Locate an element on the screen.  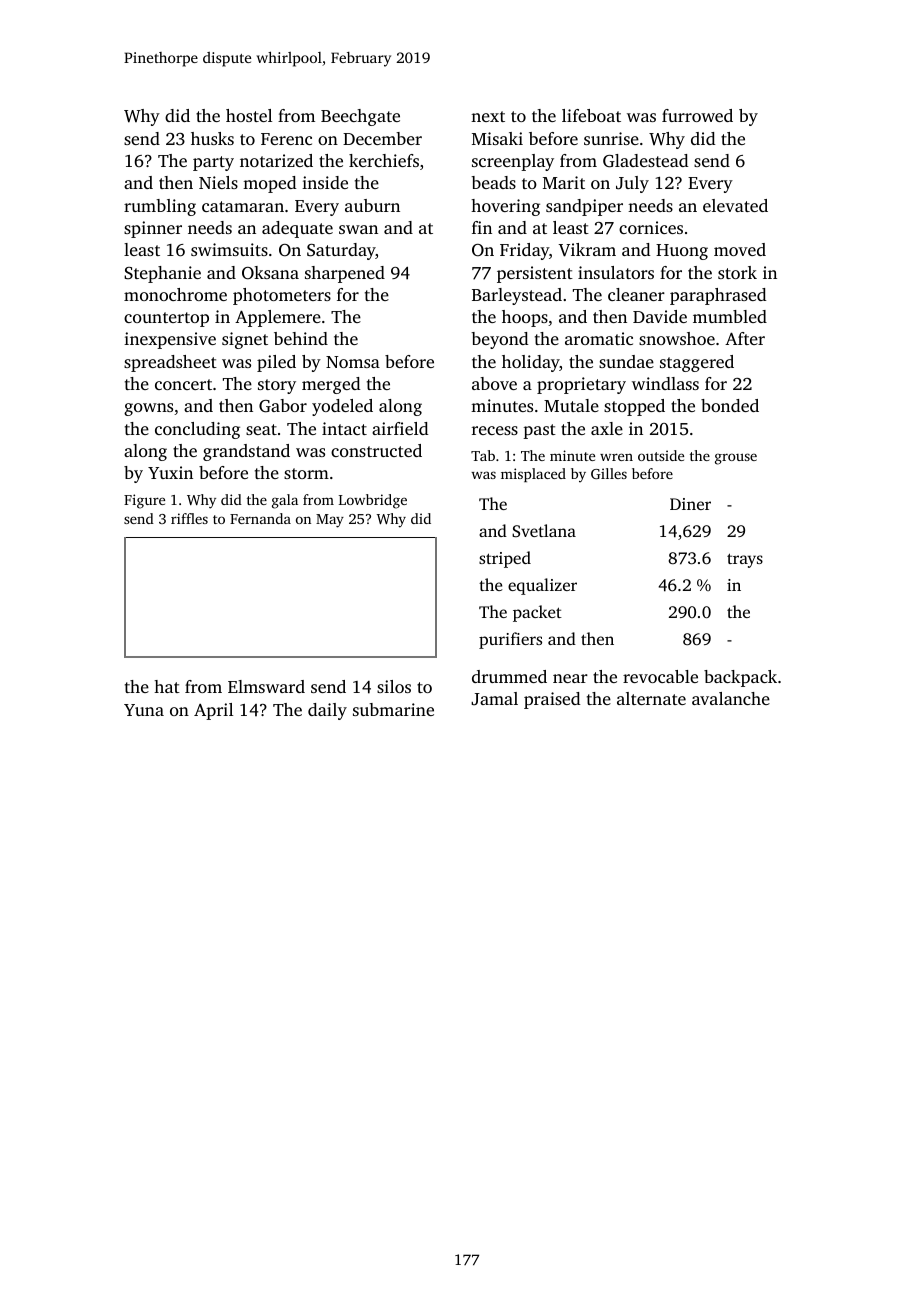
submarine is located at coordinates (393, 709).
